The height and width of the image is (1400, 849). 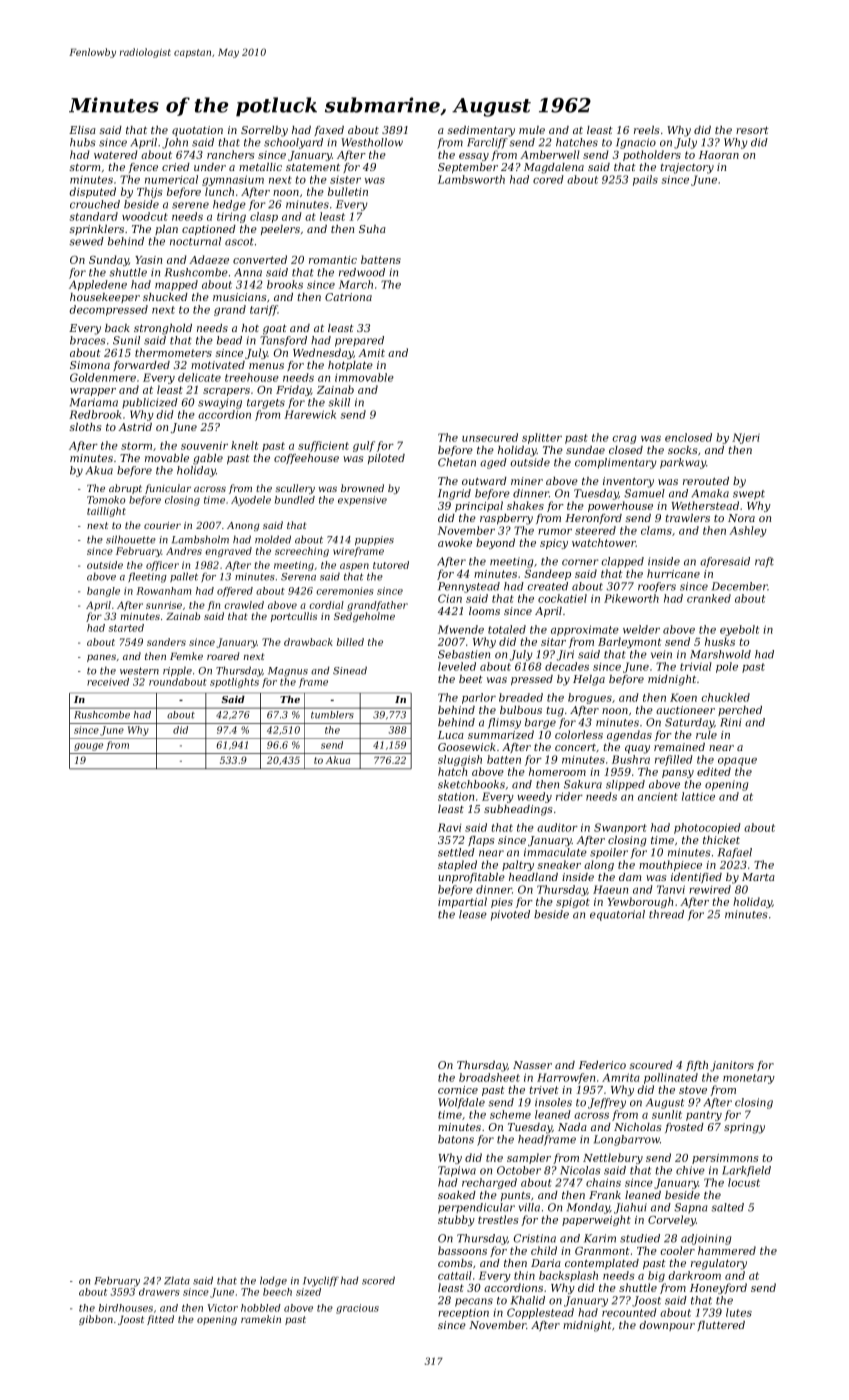 What do you see at coordinates (636, 143) in the image?
I see `Ignacio` at bounding box center [636, 143].
